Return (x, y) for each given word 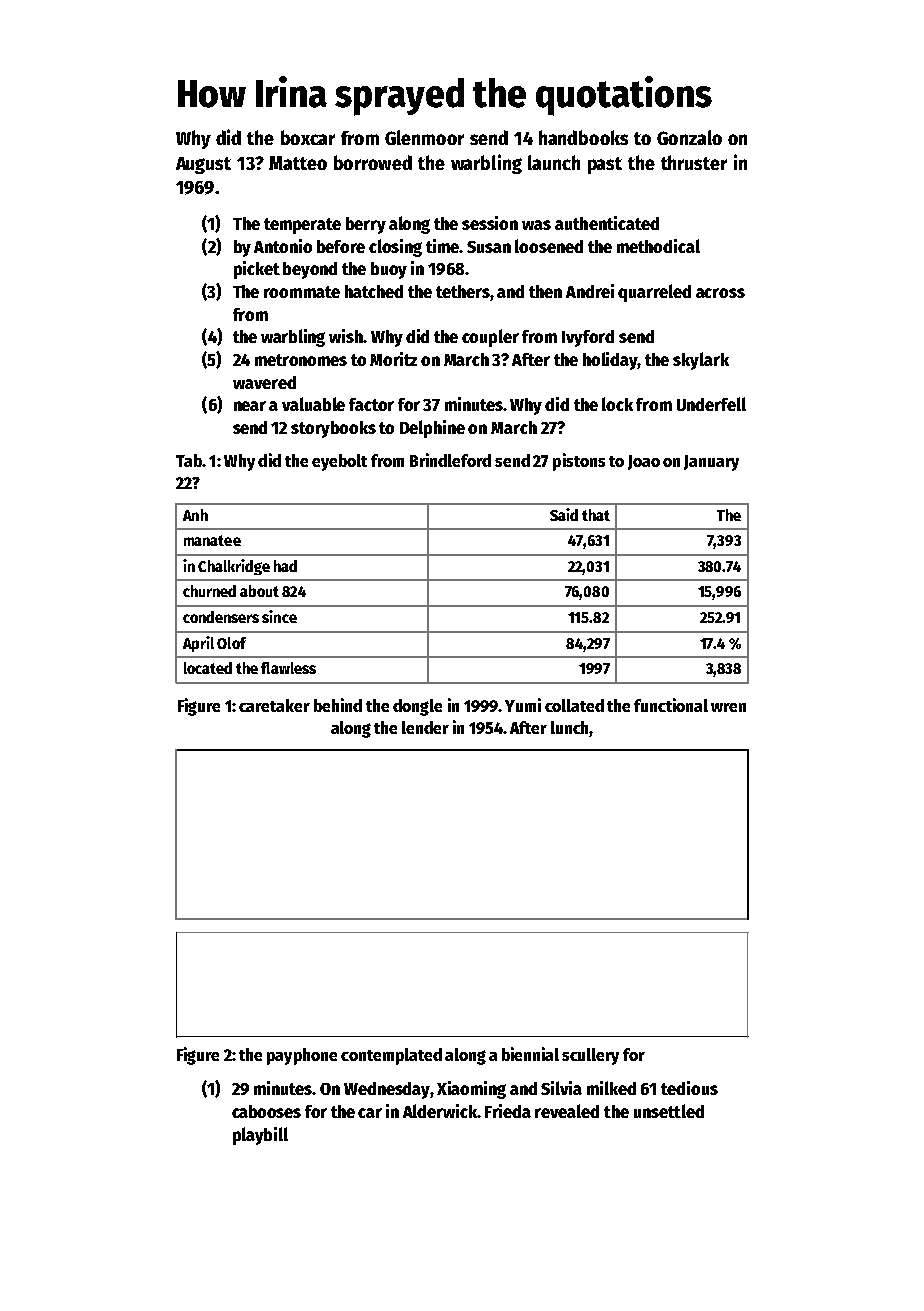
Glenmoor (424, 137)
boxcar (308, 137)
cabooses (266, 1111)
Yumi (523, 705)
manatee (212, 540)
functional (671, 705)
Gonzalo (689, 137)
